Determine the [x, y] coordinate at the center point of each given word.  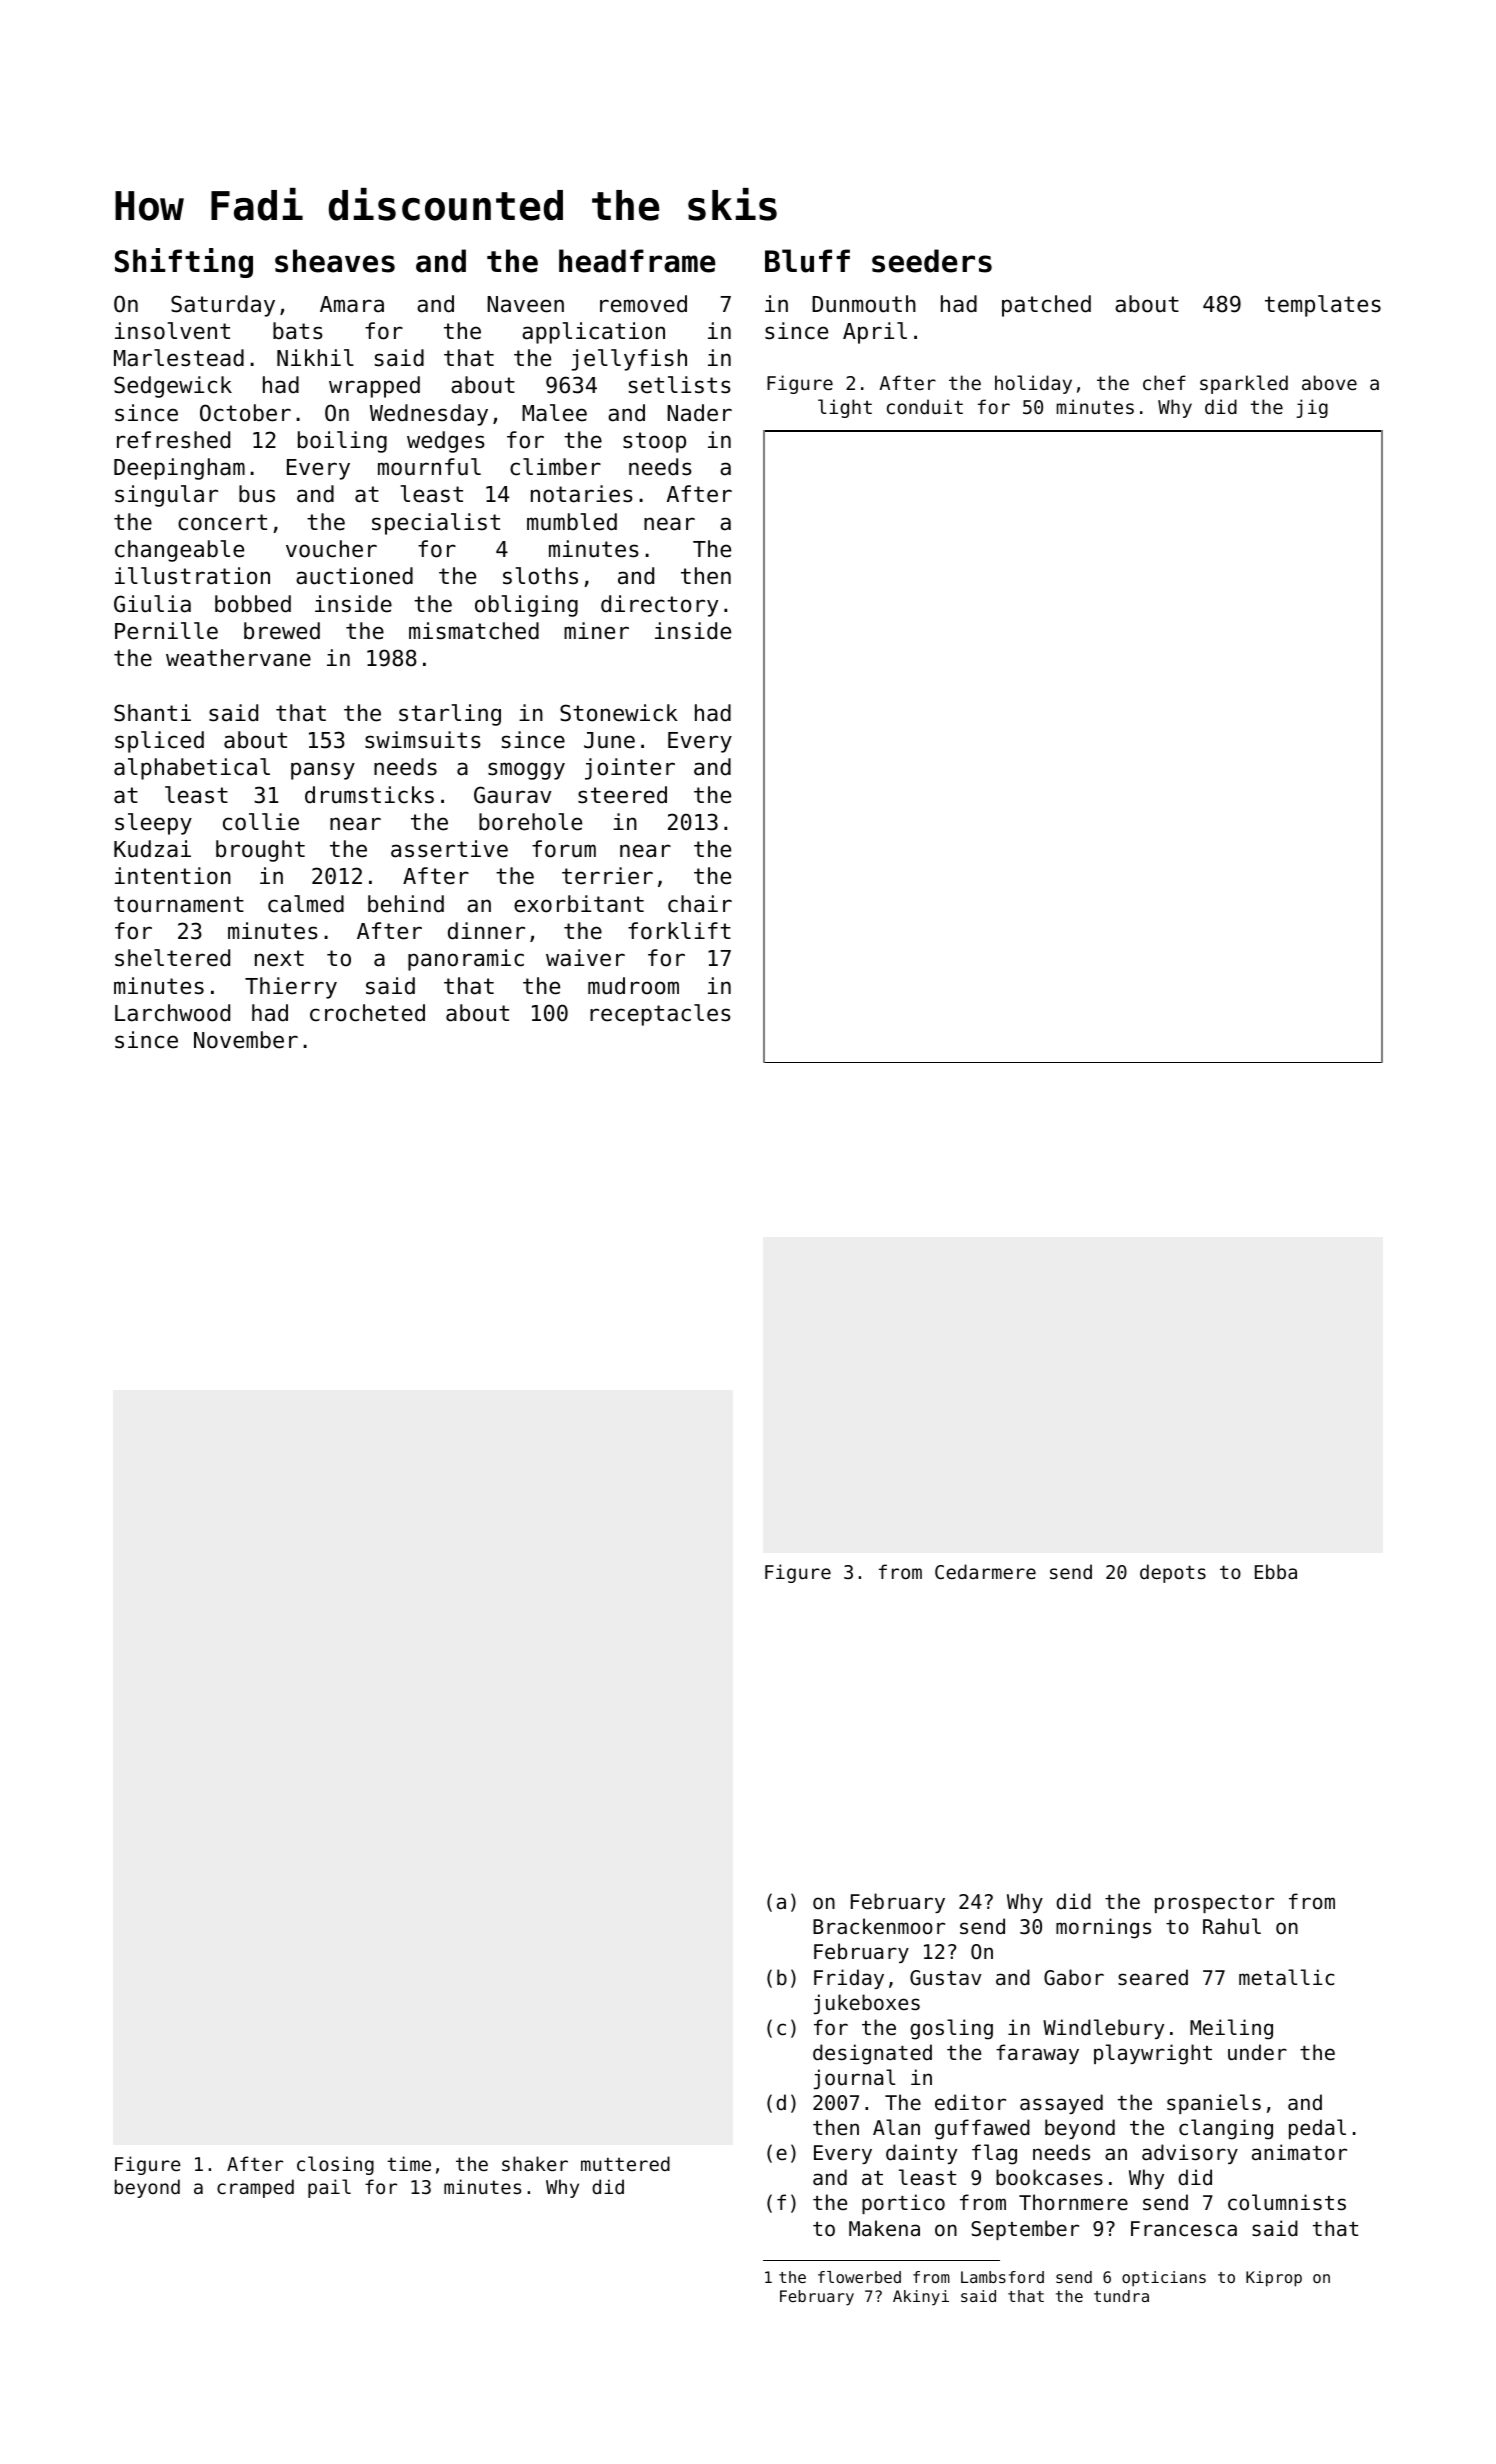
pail [329, 2188]
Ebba [1276, 1571]
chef [1164, 382]
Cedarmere [985, 1571]
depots [1173, 1573]
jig [1312, 408]
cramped [255, 2188]
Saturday [223, 306]
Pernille [166, 631]
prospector [1214, 1904]
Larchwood [172, 1013]
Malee [554, 413]
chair [700, 904]
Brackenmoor [879, 1926]
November [246, 1040]
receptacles [660, 1015]
